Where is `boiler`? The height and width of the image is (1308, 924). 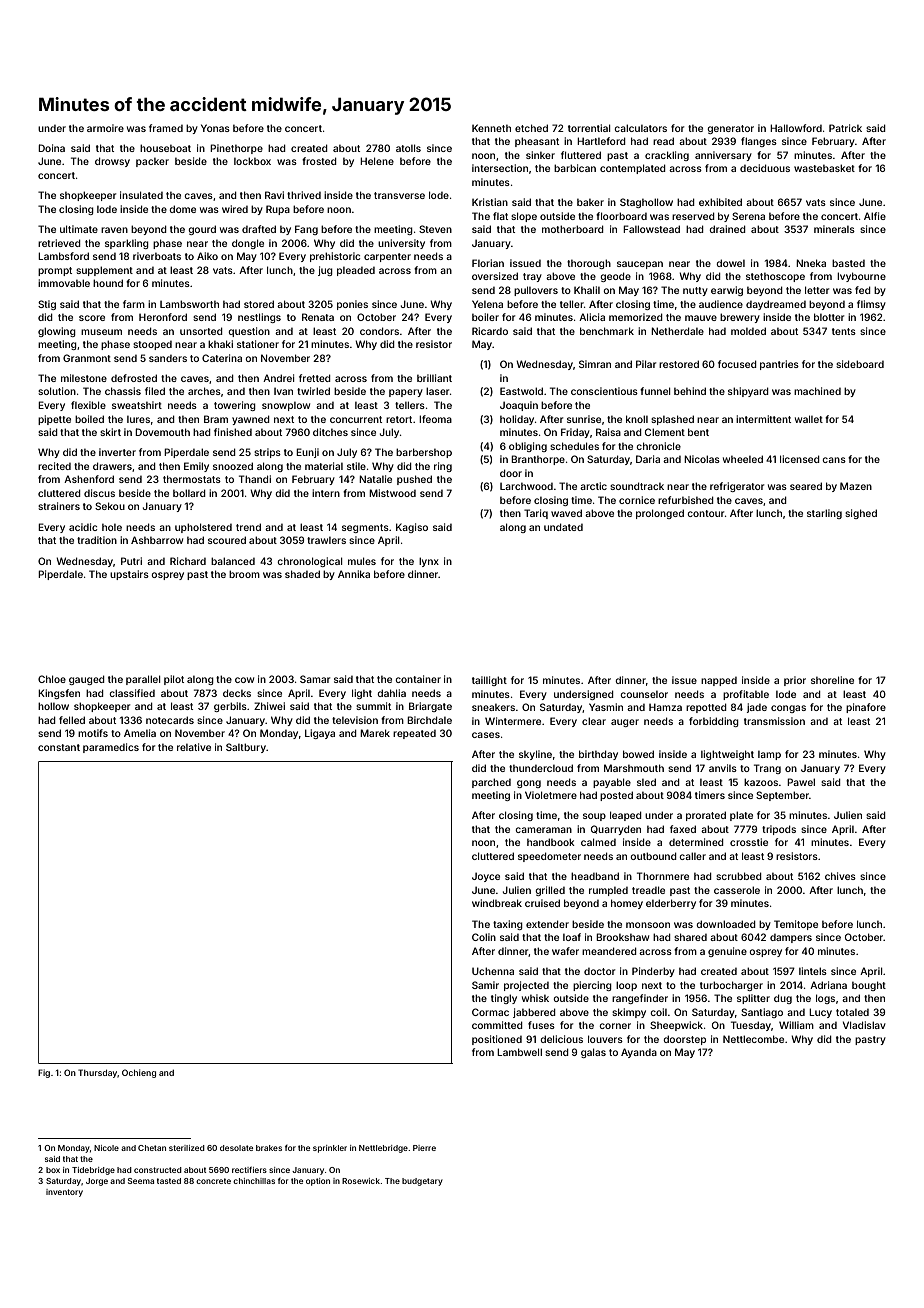
boiler is located at coordinates (485, 317).
